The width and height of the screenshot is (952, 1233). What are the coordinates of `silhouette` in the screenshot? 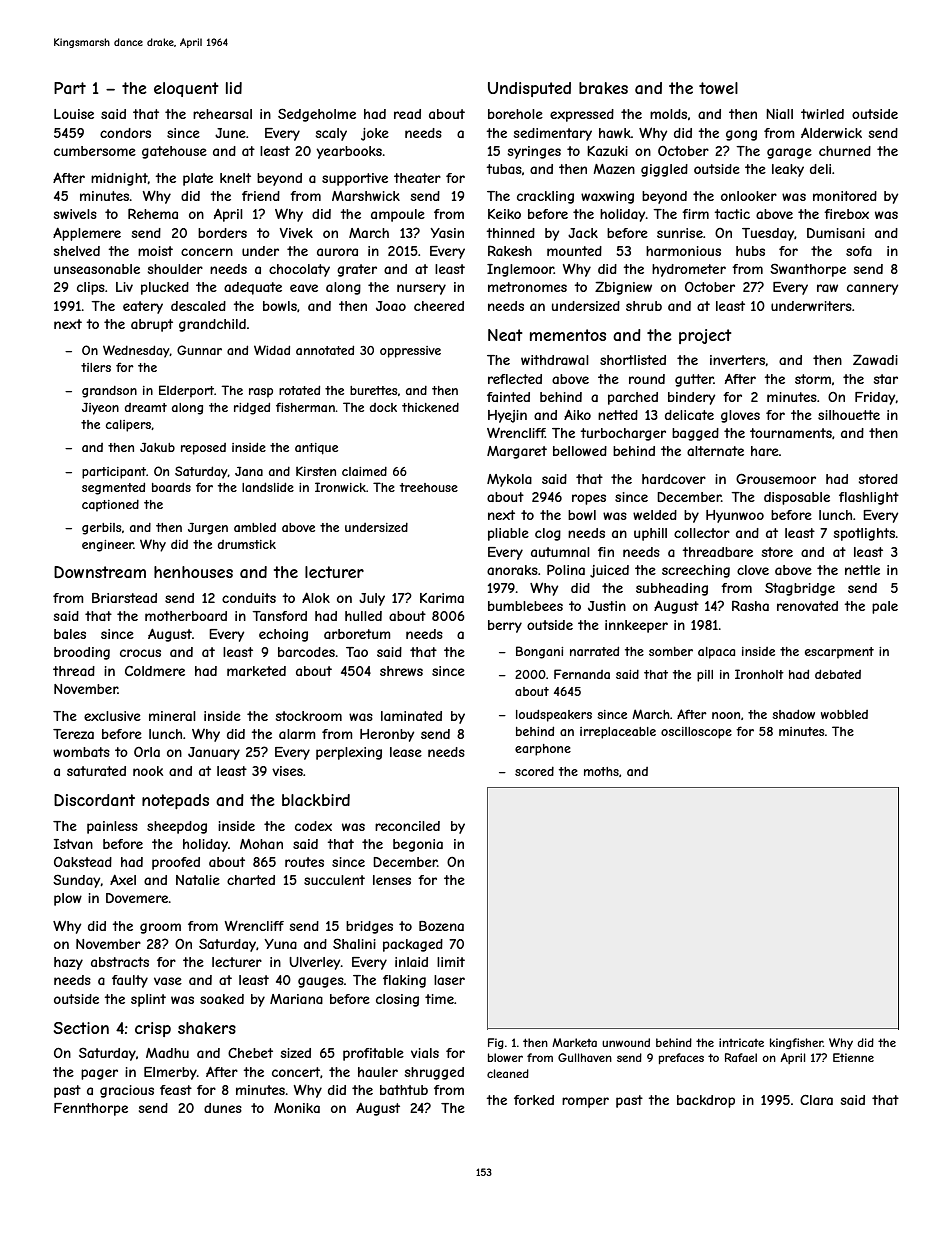 It's located at (849, 415).
